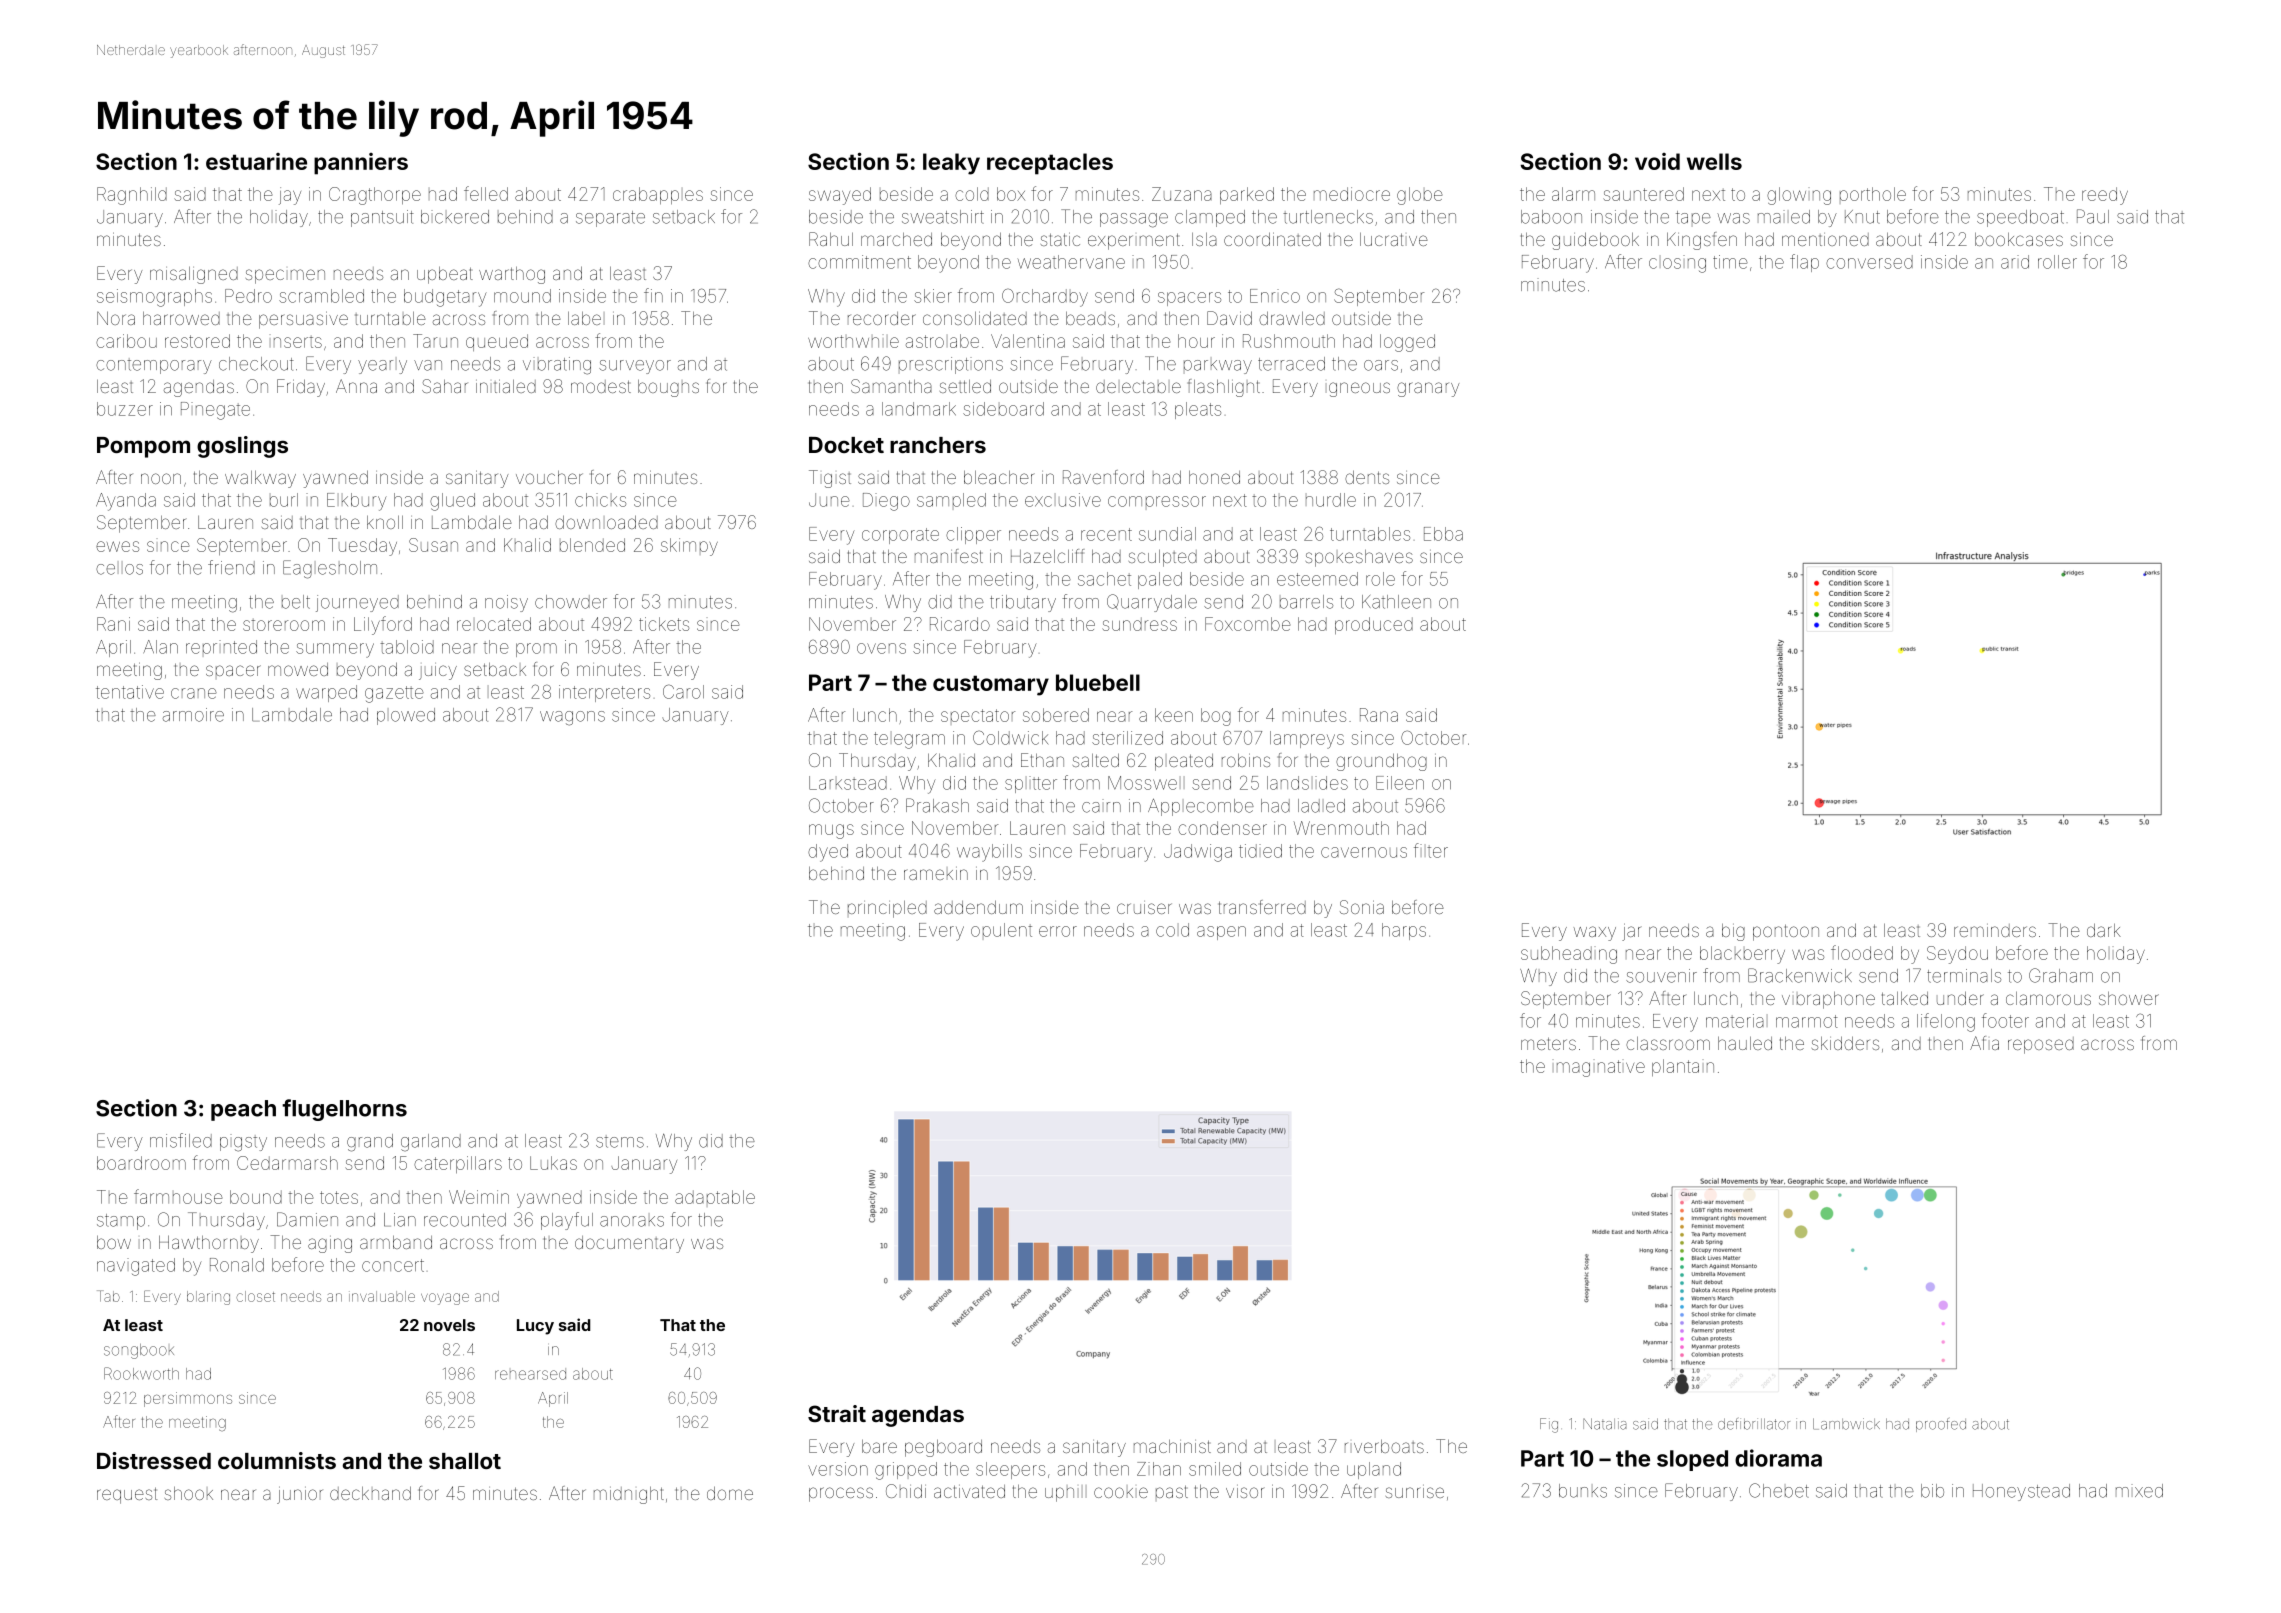  What do you see at coordinates (1374, 625) in the screenshot?
I see `produced` at bounding box center [1374, 625].
